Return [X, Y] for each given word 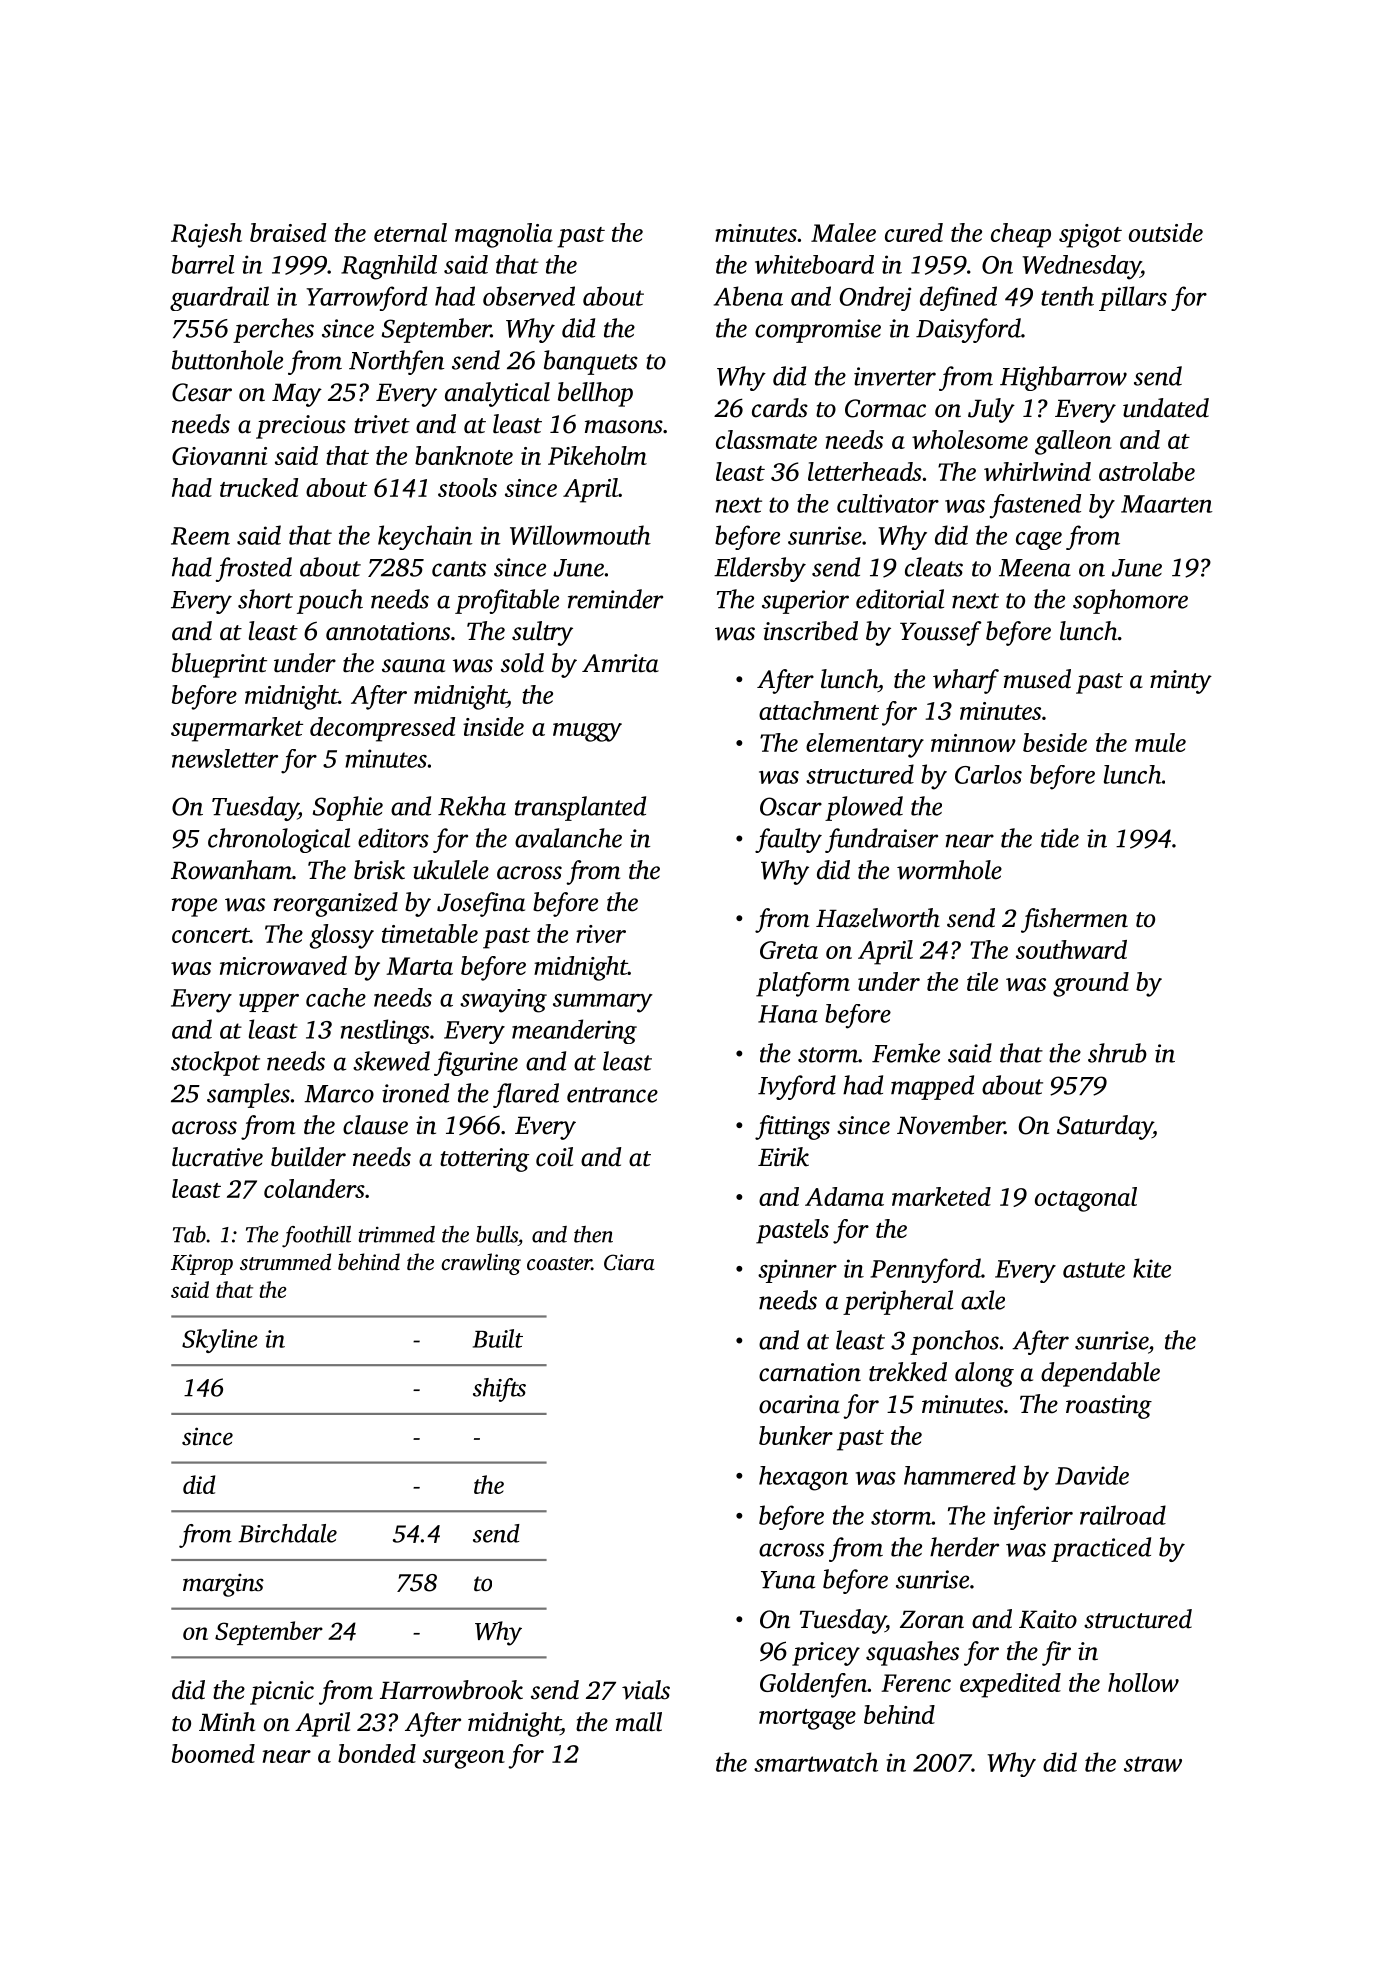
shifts [499, 1390]
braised [288, 232]
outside [1166, 232]
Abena [748, 296]
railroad [1123, 1515]
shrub [1117, 1053]
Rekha [472, 806]
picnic [282, 1693]
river [601, 934]
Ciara [629, 1262]
